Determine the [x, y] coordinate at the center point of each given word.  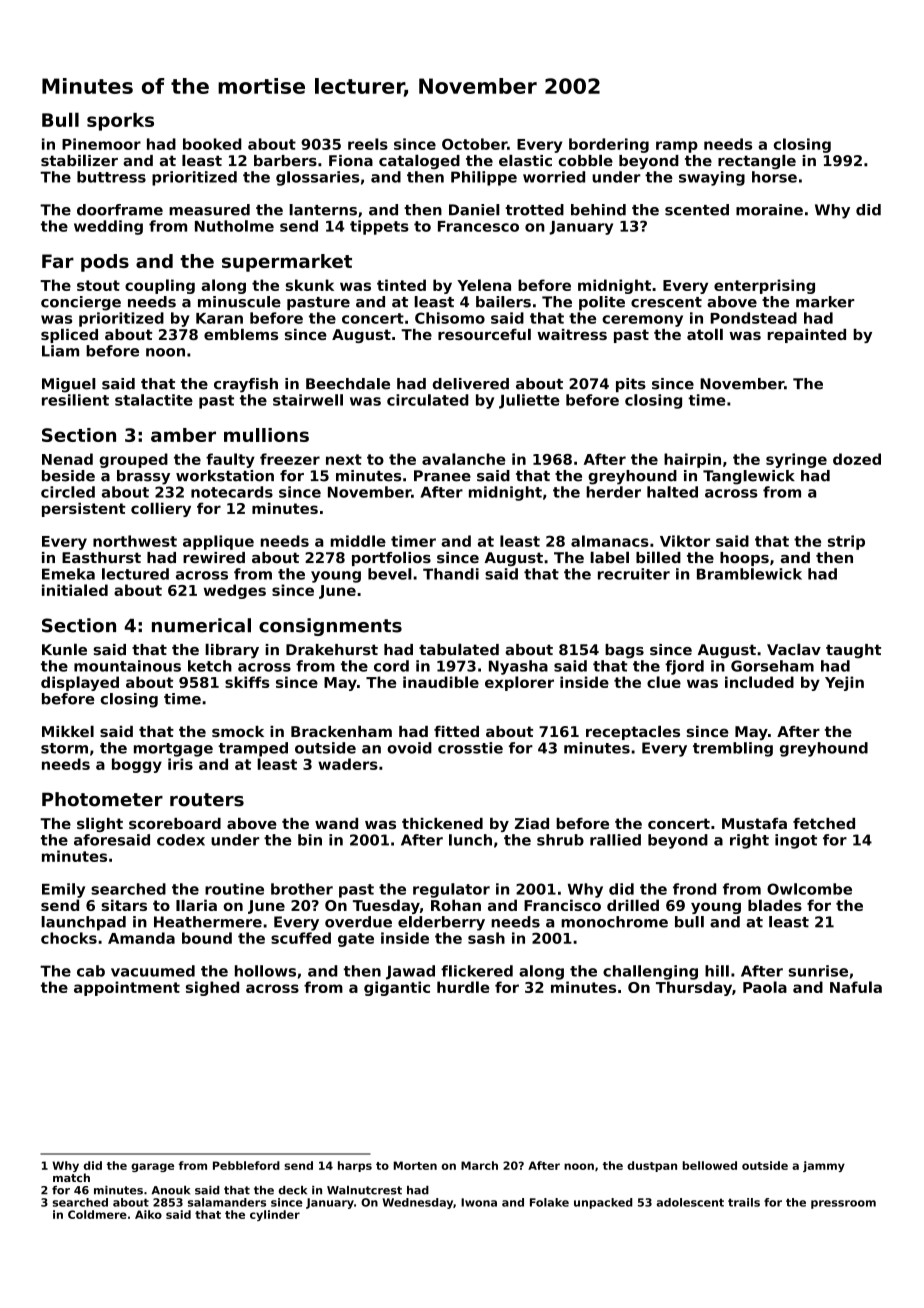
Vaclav [794, 649]
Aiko [148, 1214]
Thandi [451, 574]
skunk [310, 285]
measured [209, 210]
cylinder [275, 1215]
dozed [857, 459]
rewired [214, 558]
